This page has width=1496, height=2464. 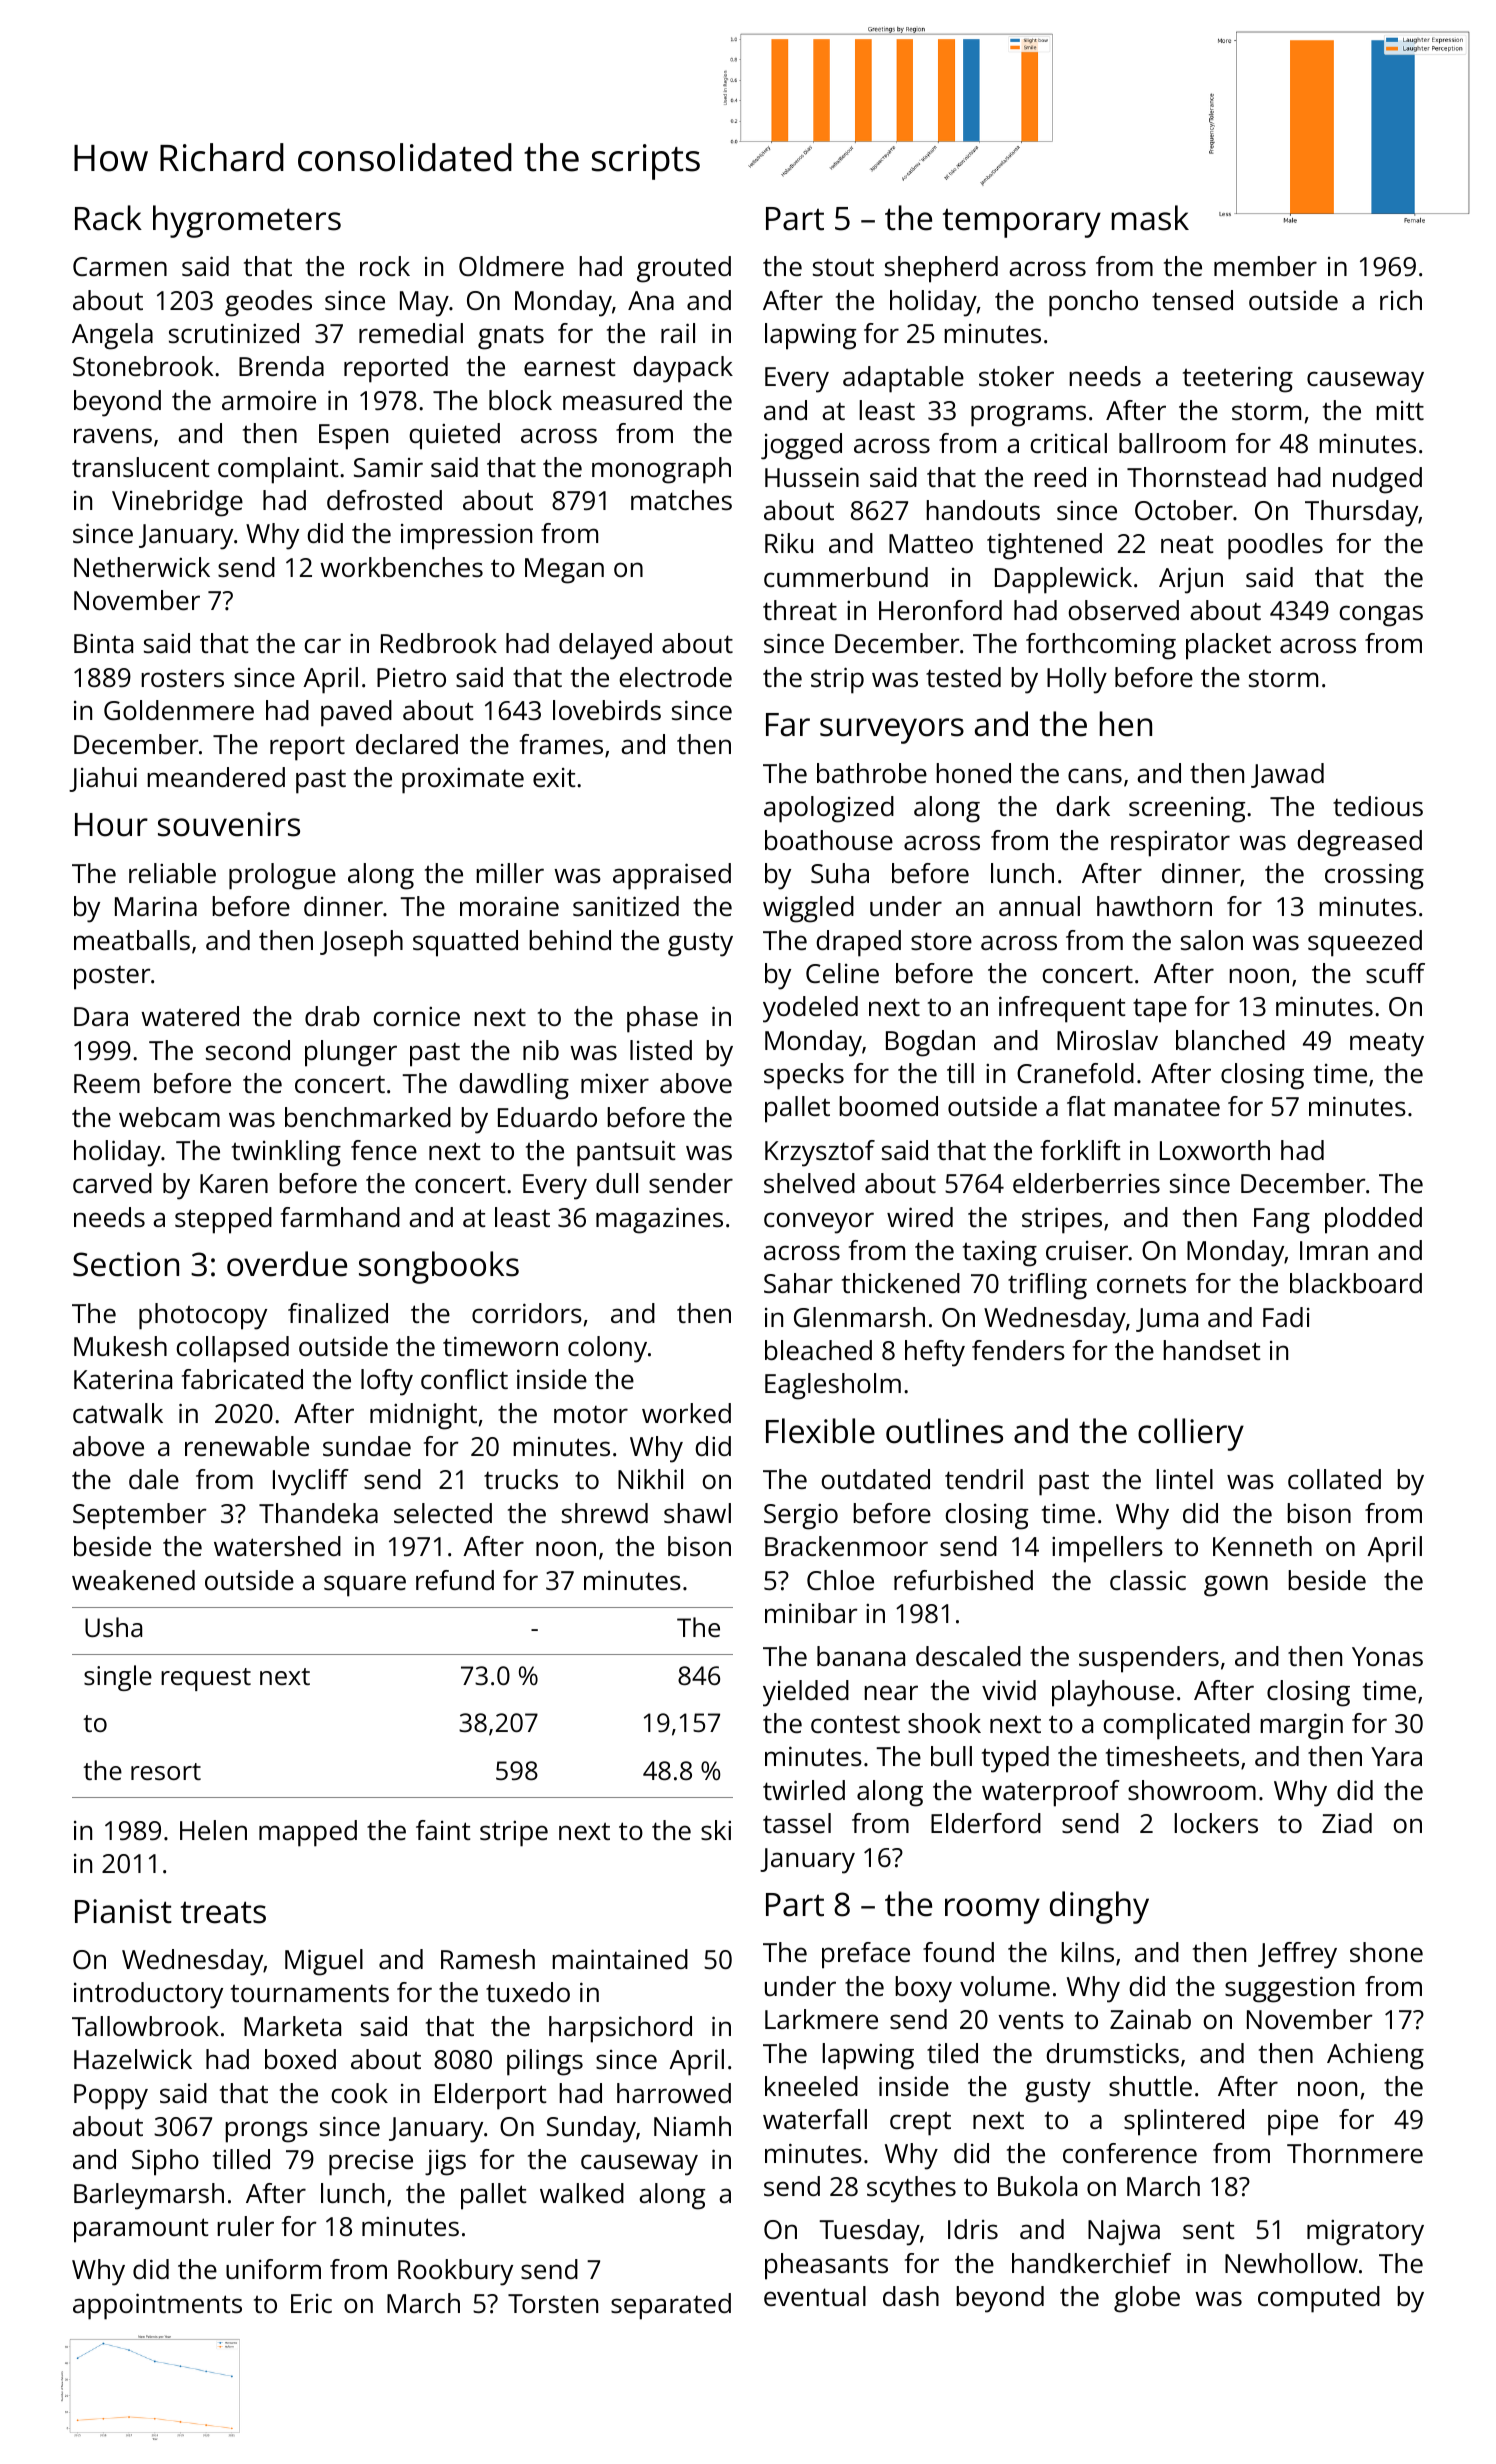 What do you see at coordinates (826, 2266) in the page?
I see `pheasants` at bounding box center [826, 2266].
